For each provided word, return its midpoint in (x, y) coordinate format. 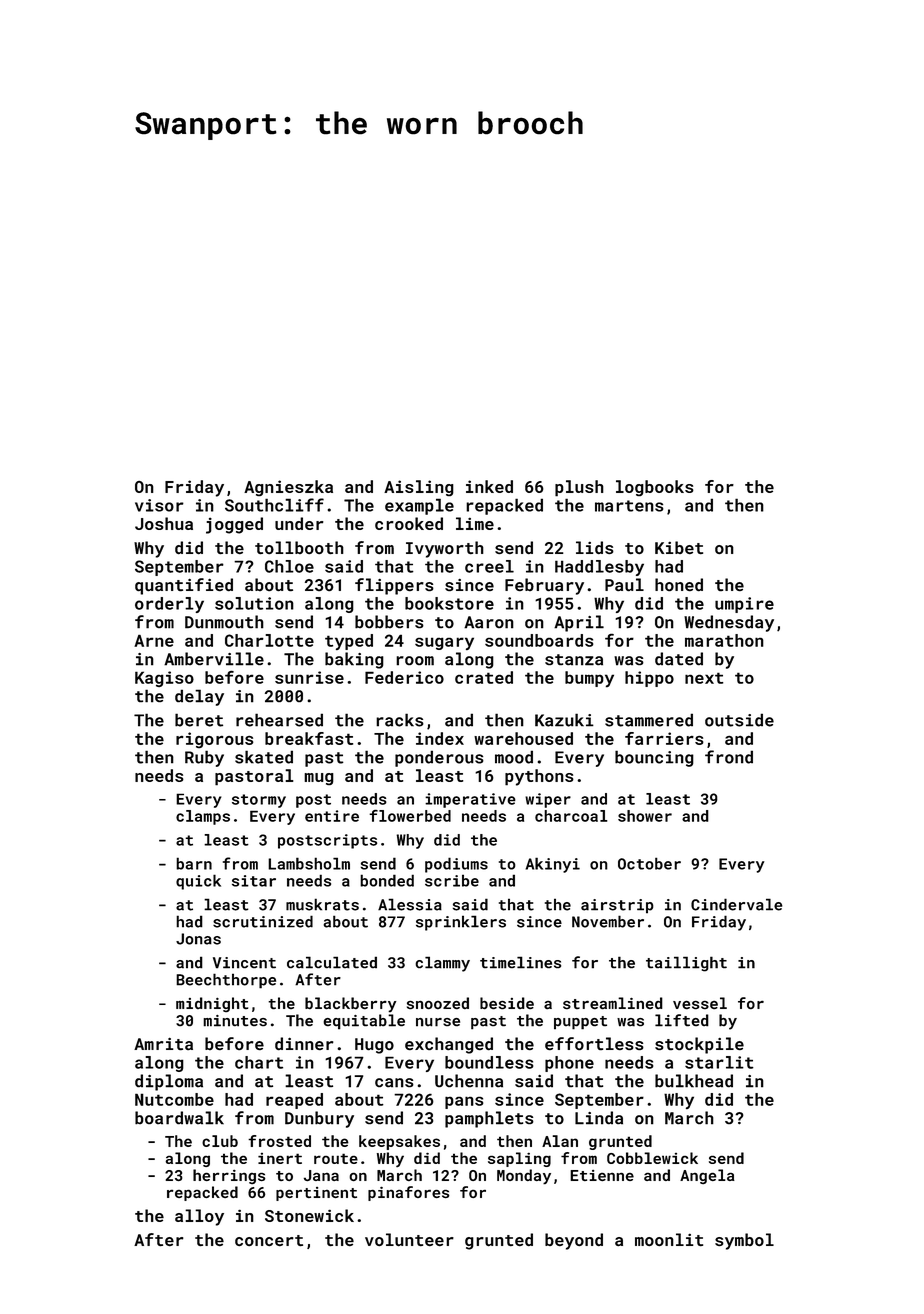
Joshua (164, 523)
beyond (574, 1241)
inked (489, 486)
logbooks (655, 488)
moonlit (669, 1239)
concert (269, 1240)
